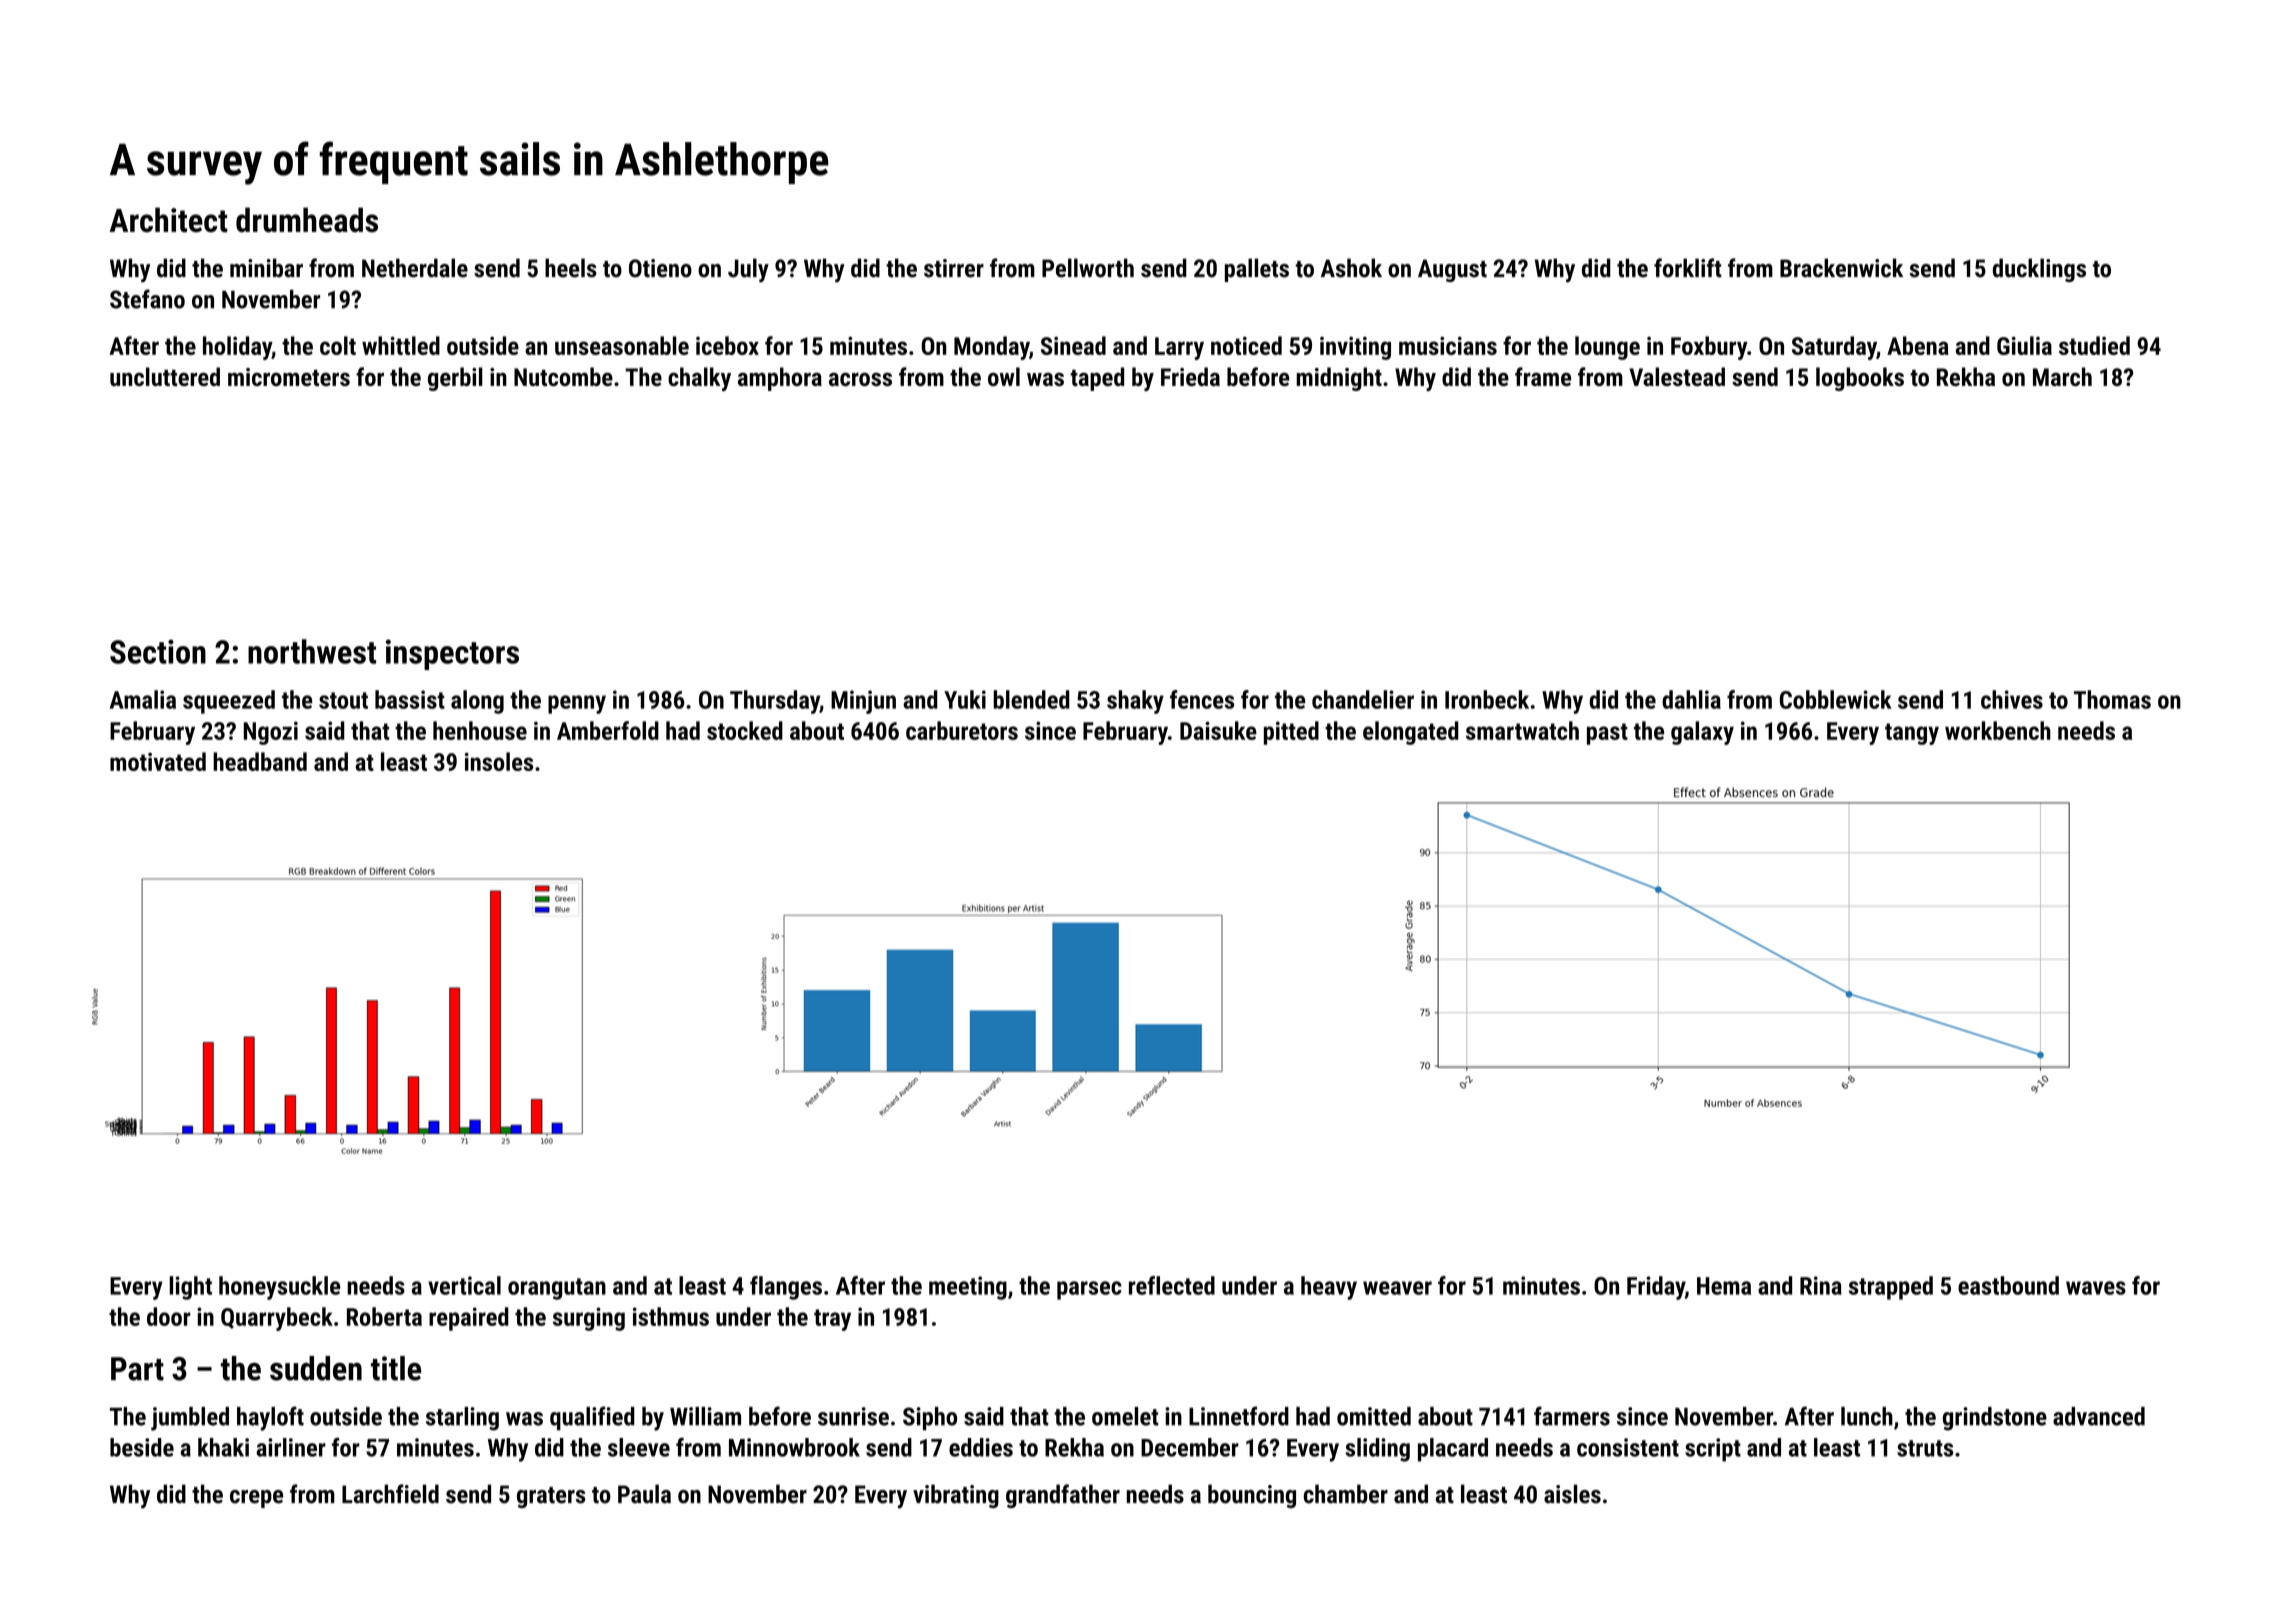 This screenshot has height=1620, width=2292. What do you see at coordinates (270, 1418) in the screenshot?
I see `hayloft` at bounding box center [270, 1418].
